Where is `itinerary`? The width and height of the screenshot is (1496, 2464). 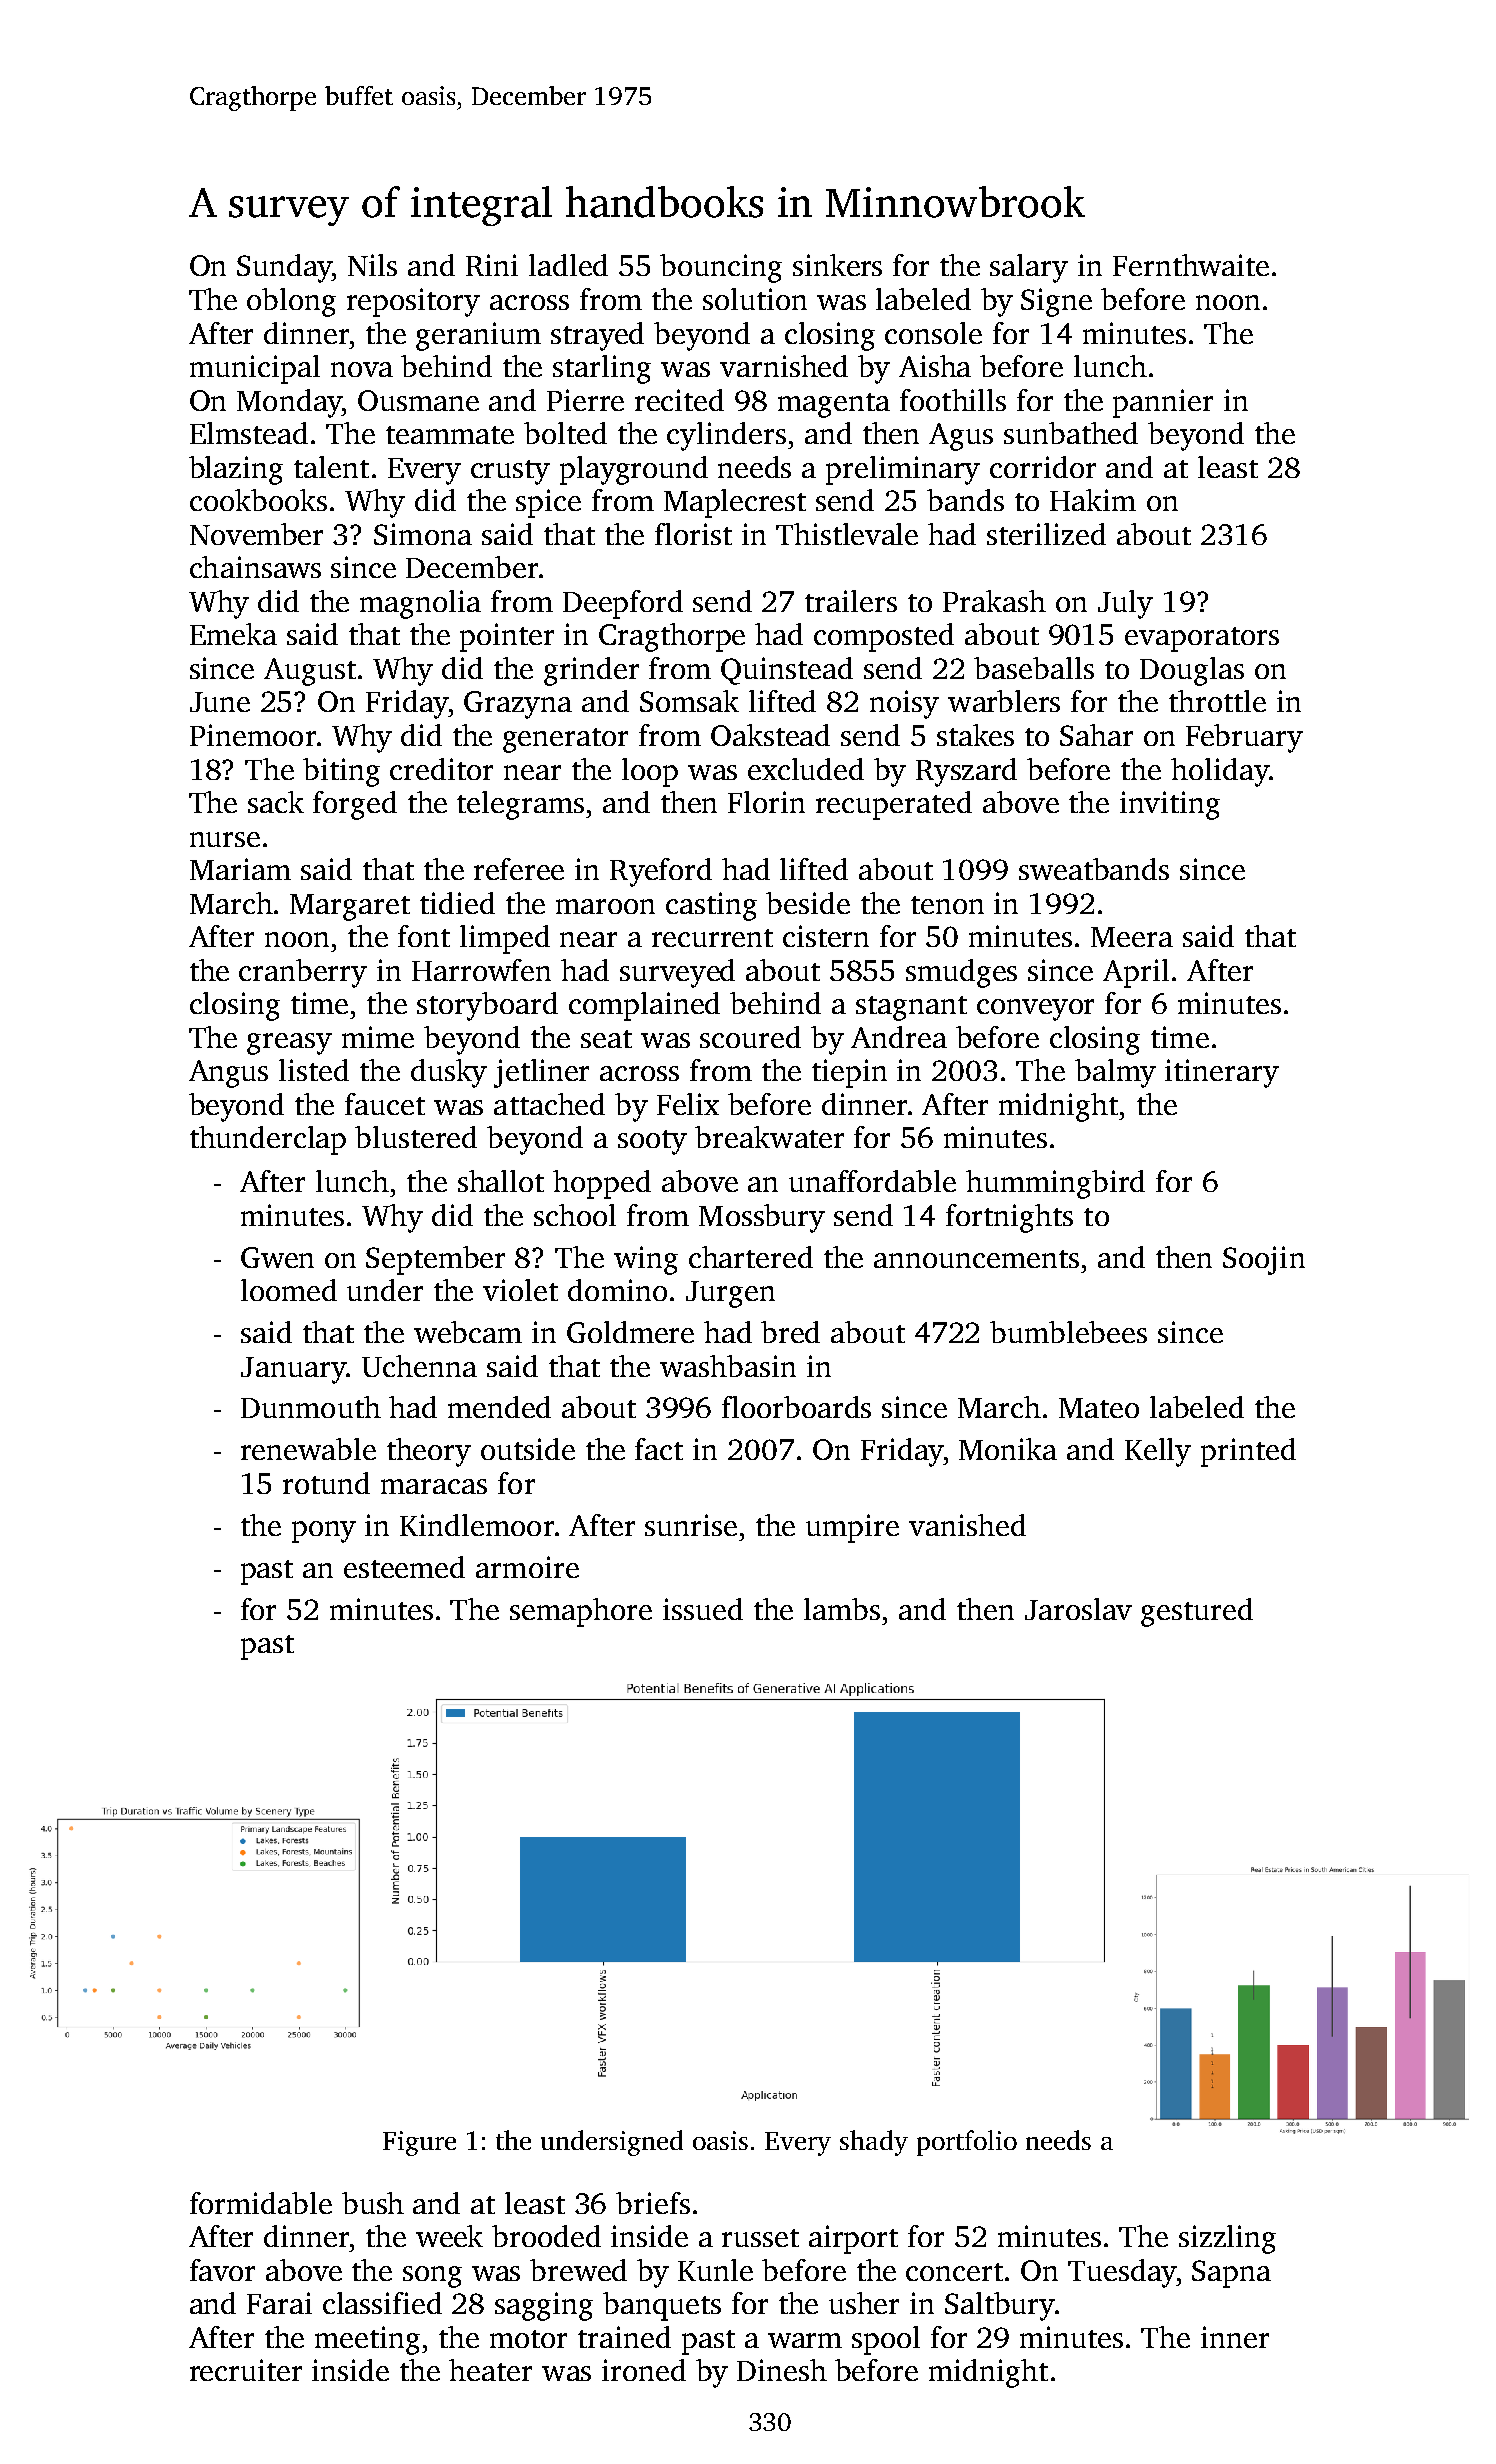
itinerary is located at coordinates (1222, 1073).
